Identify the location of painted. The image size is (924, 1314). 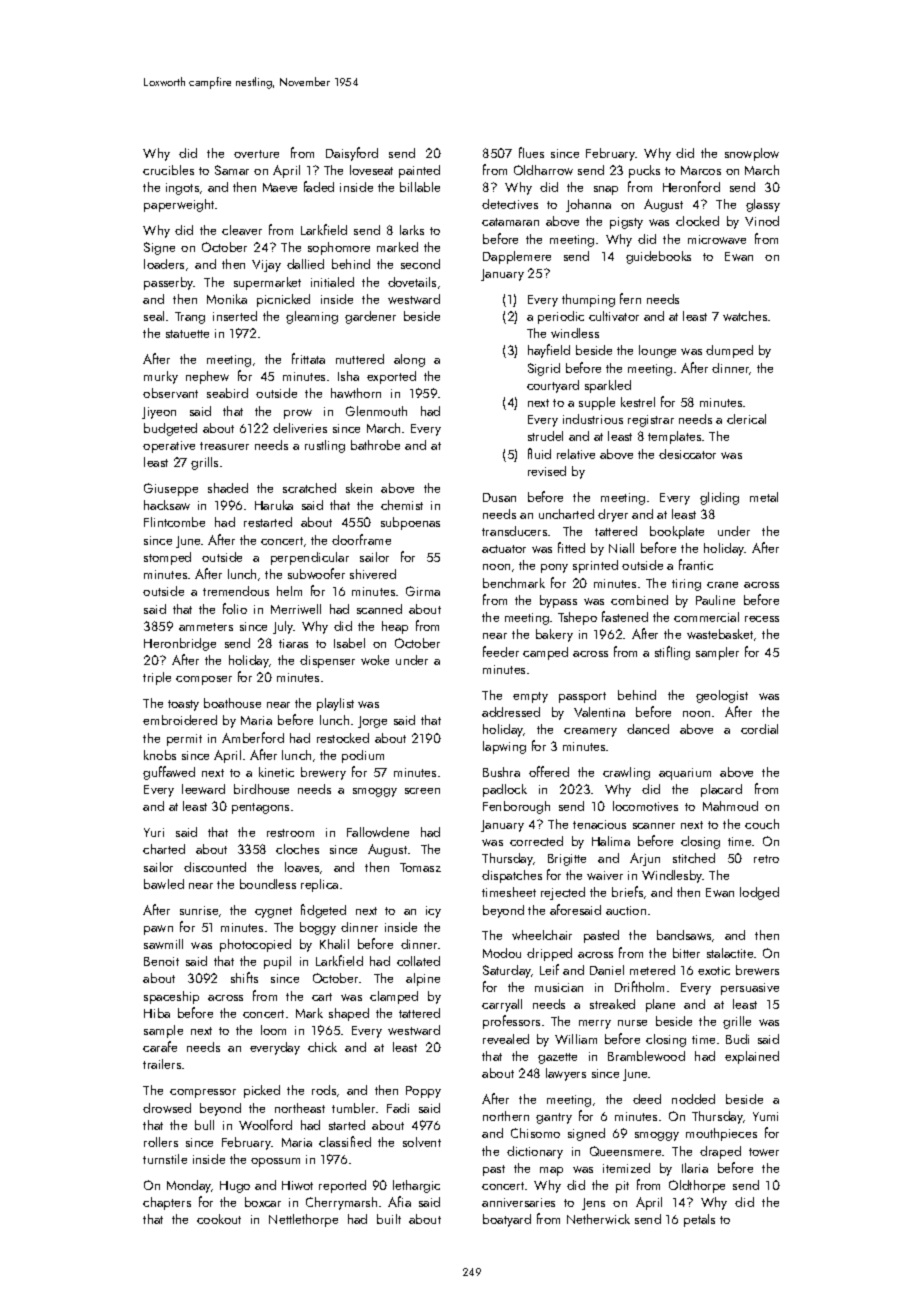
(419, 171).
